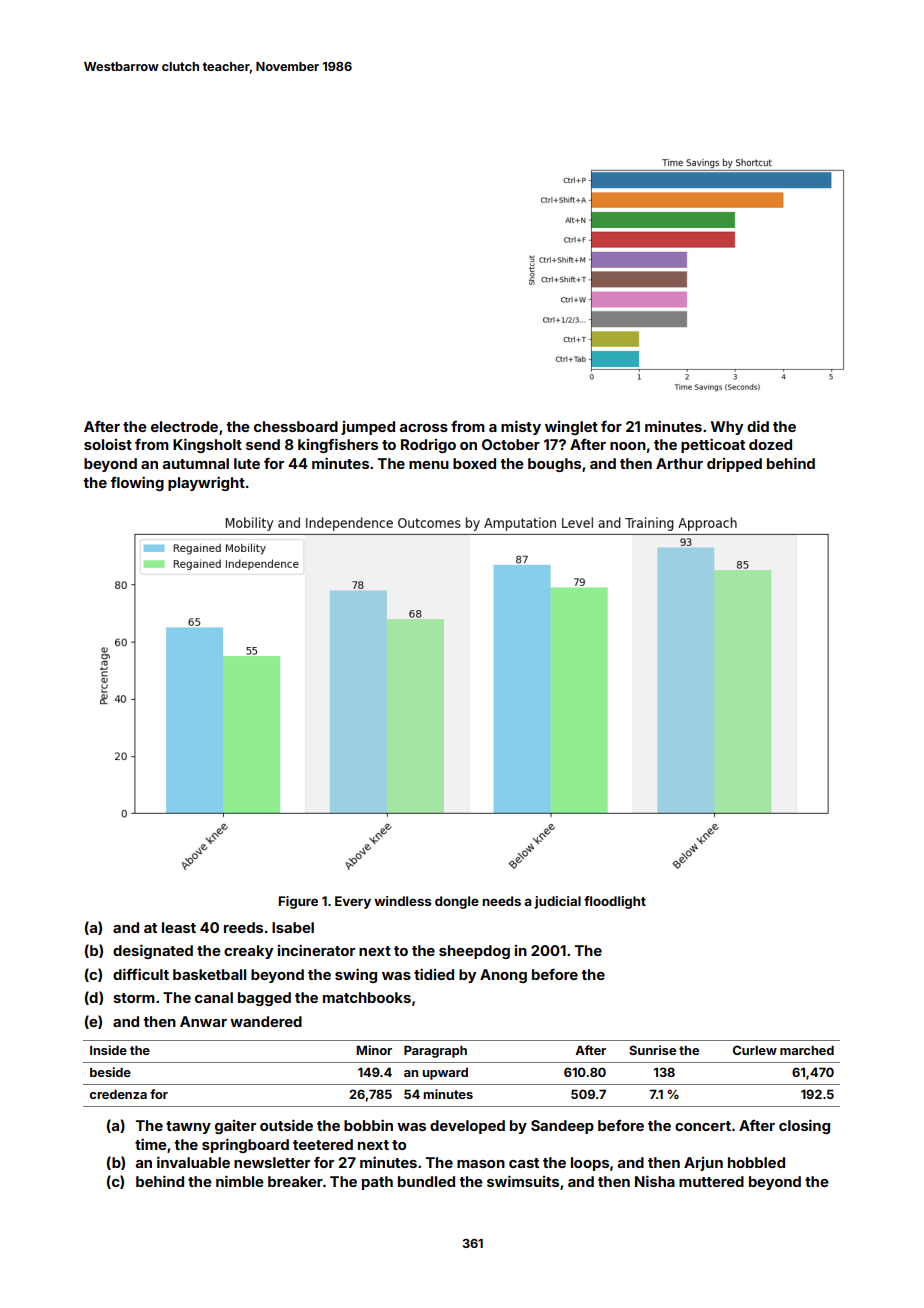 This screenshot has width=924, height=1308. What do you see at coordinates (184, 426) in the screenshot?
I see `electrode` at bounding box center [184, 426].
